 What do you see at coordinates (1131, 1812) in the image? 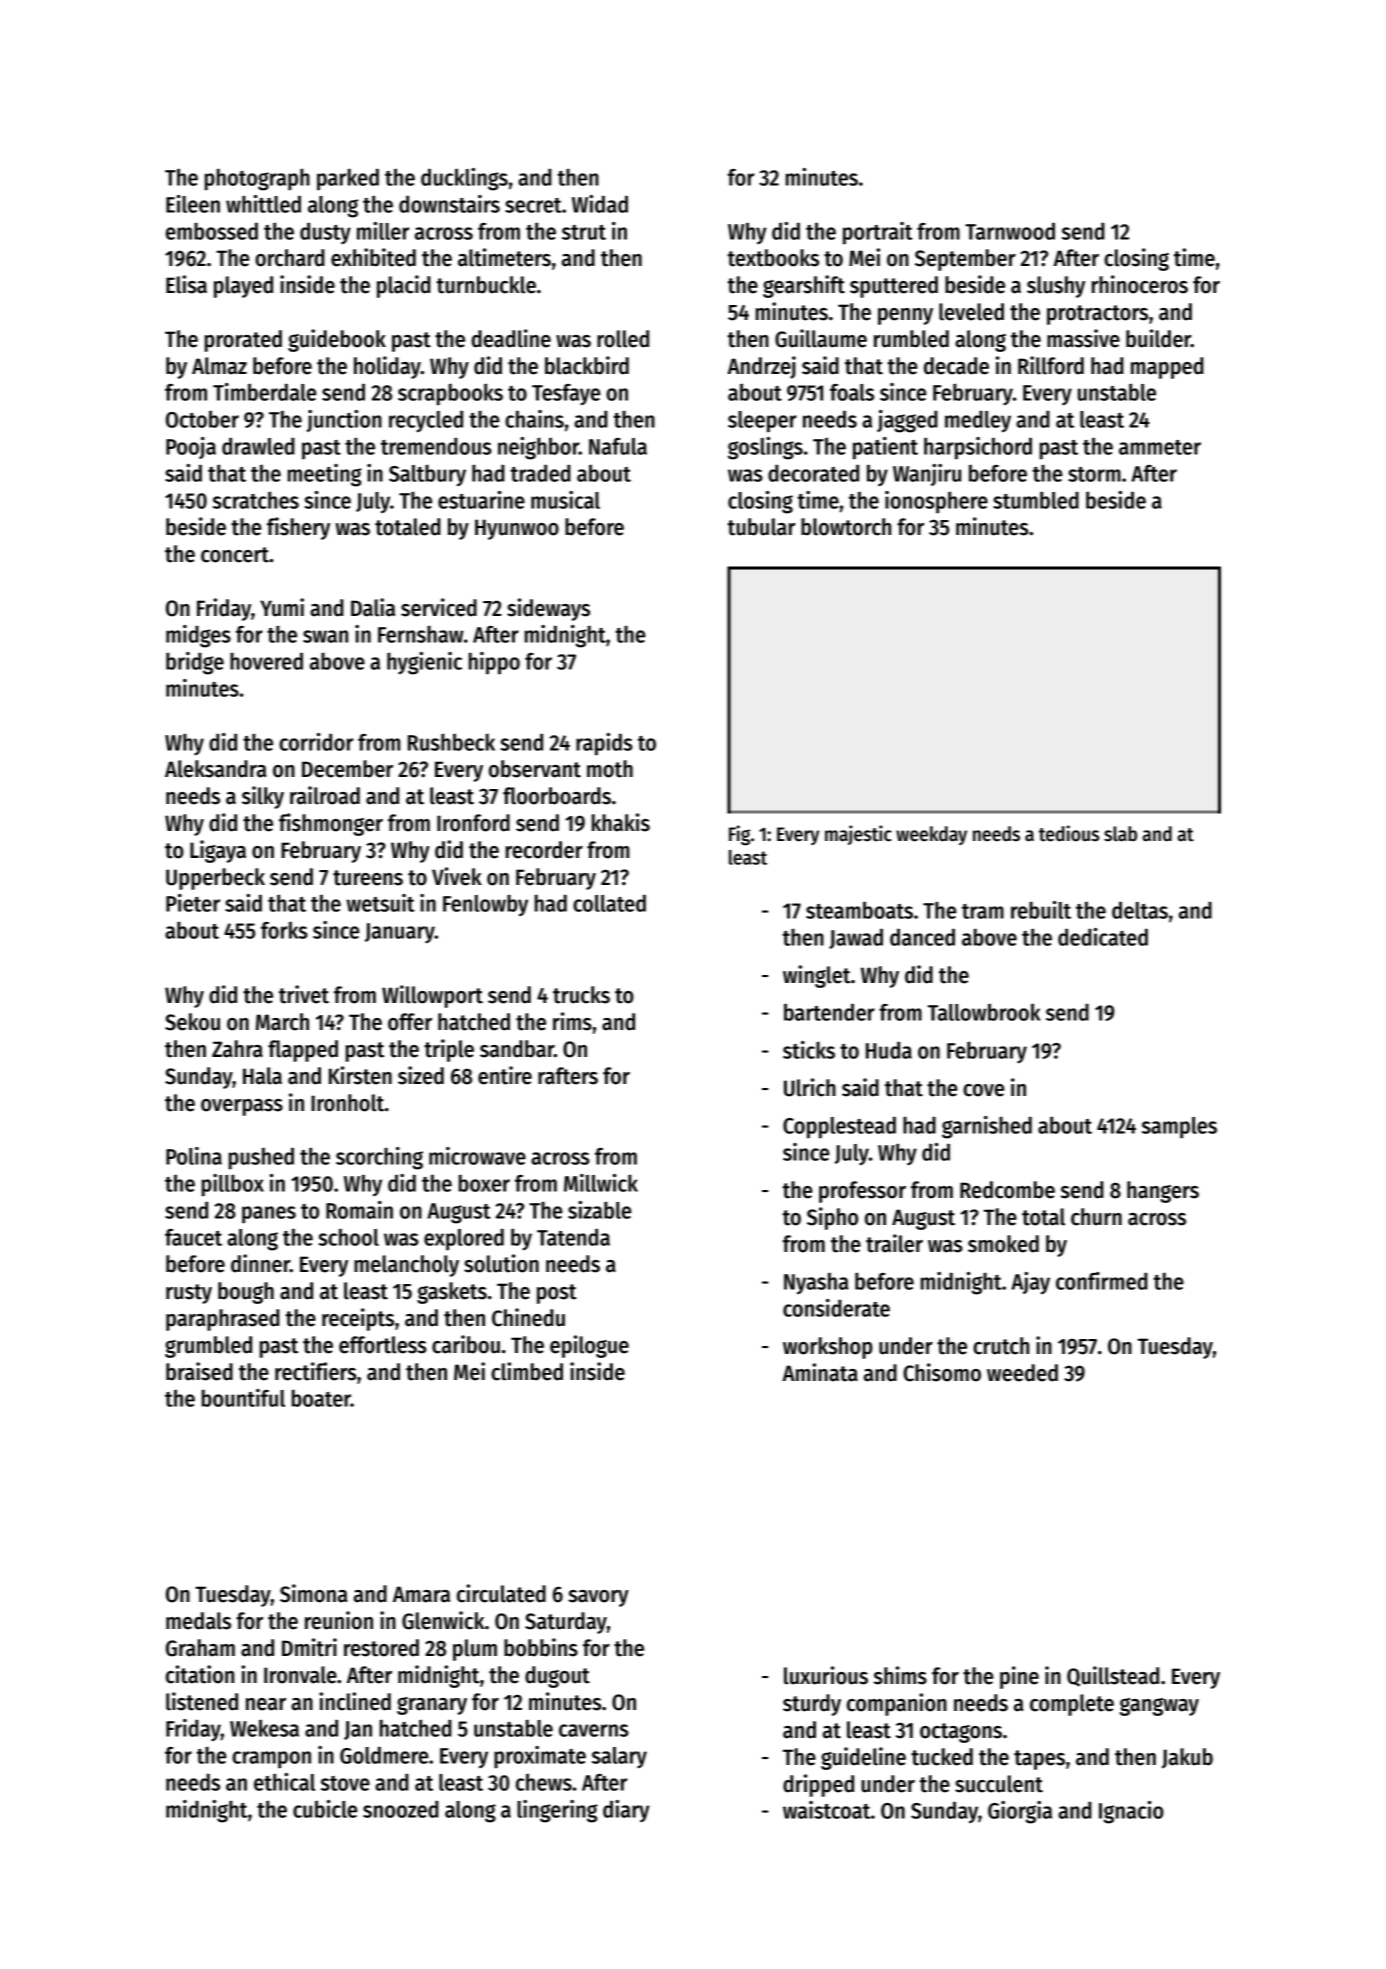
I see `Ignacio` at bounding box center [1131, 1812].
